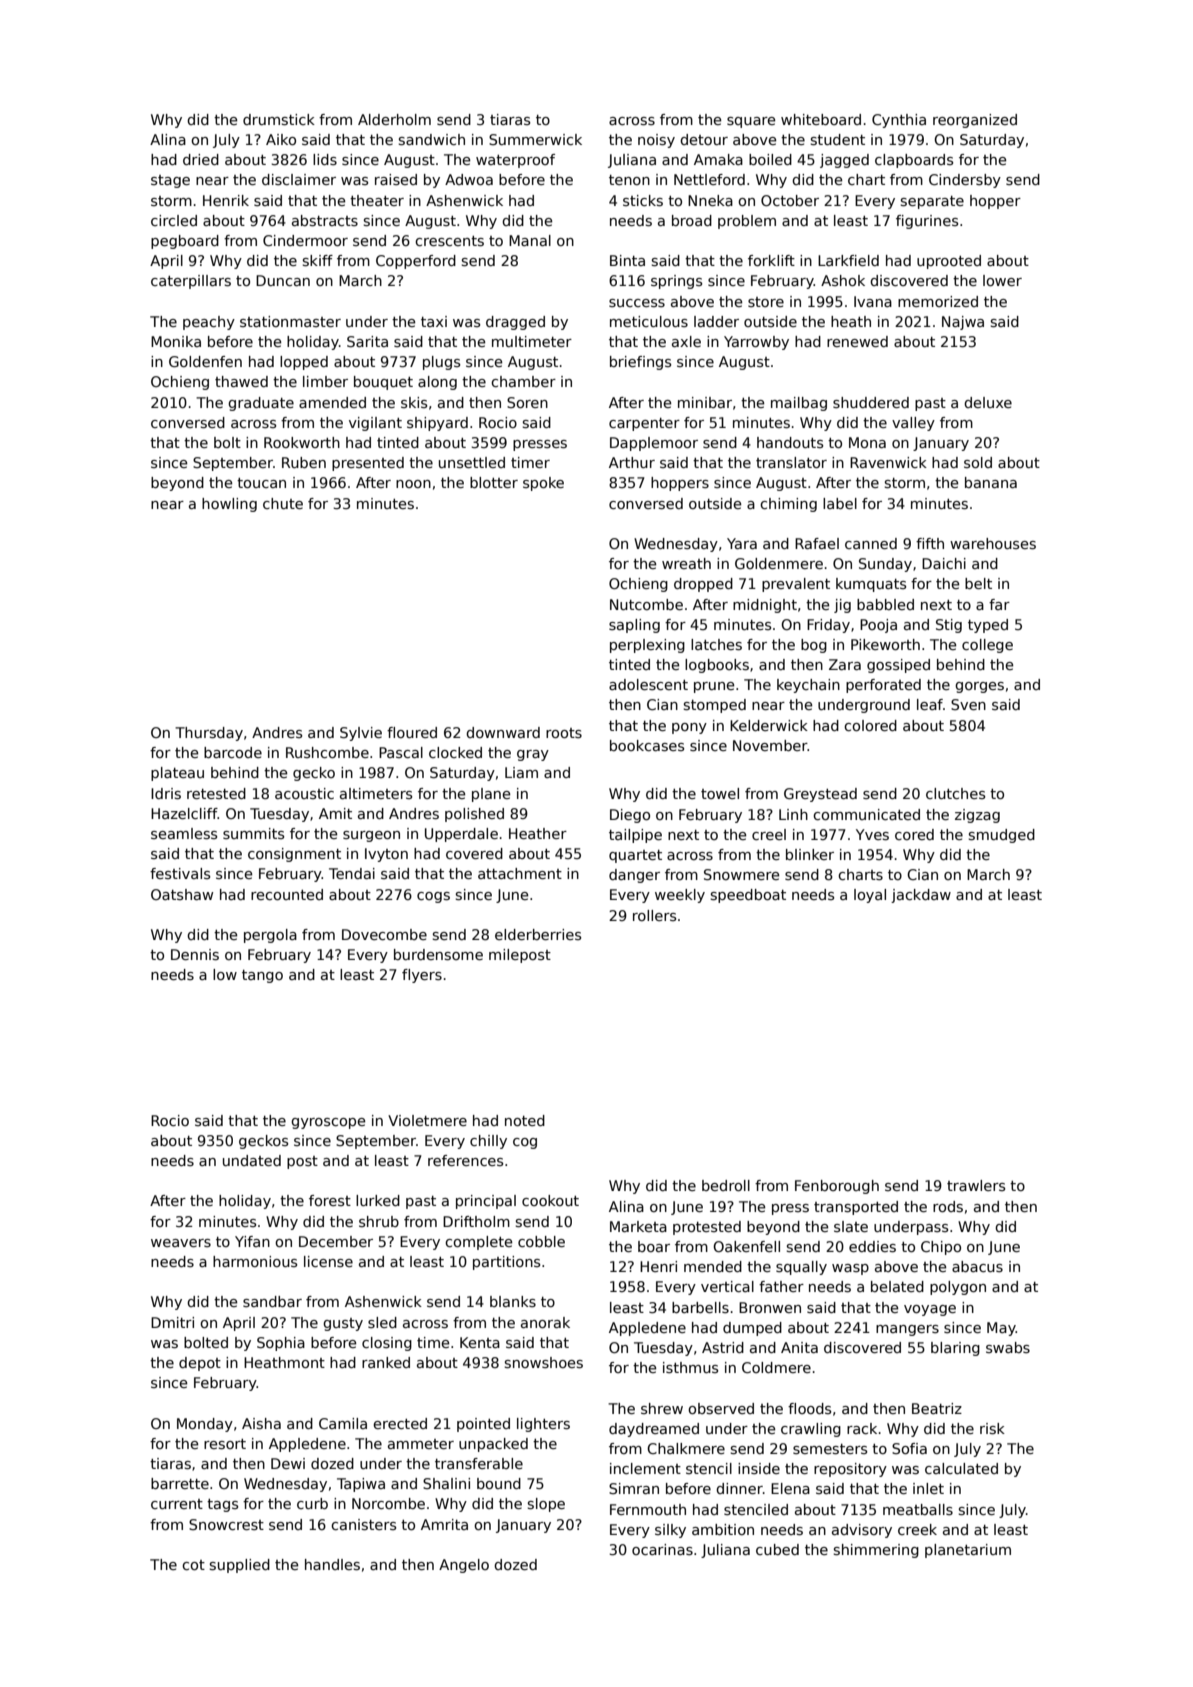 This document has width=1193, height=1687. What do you see at coordinates (630, 816) in the document?
I see `Diego` at bounding box center [630, 816].
